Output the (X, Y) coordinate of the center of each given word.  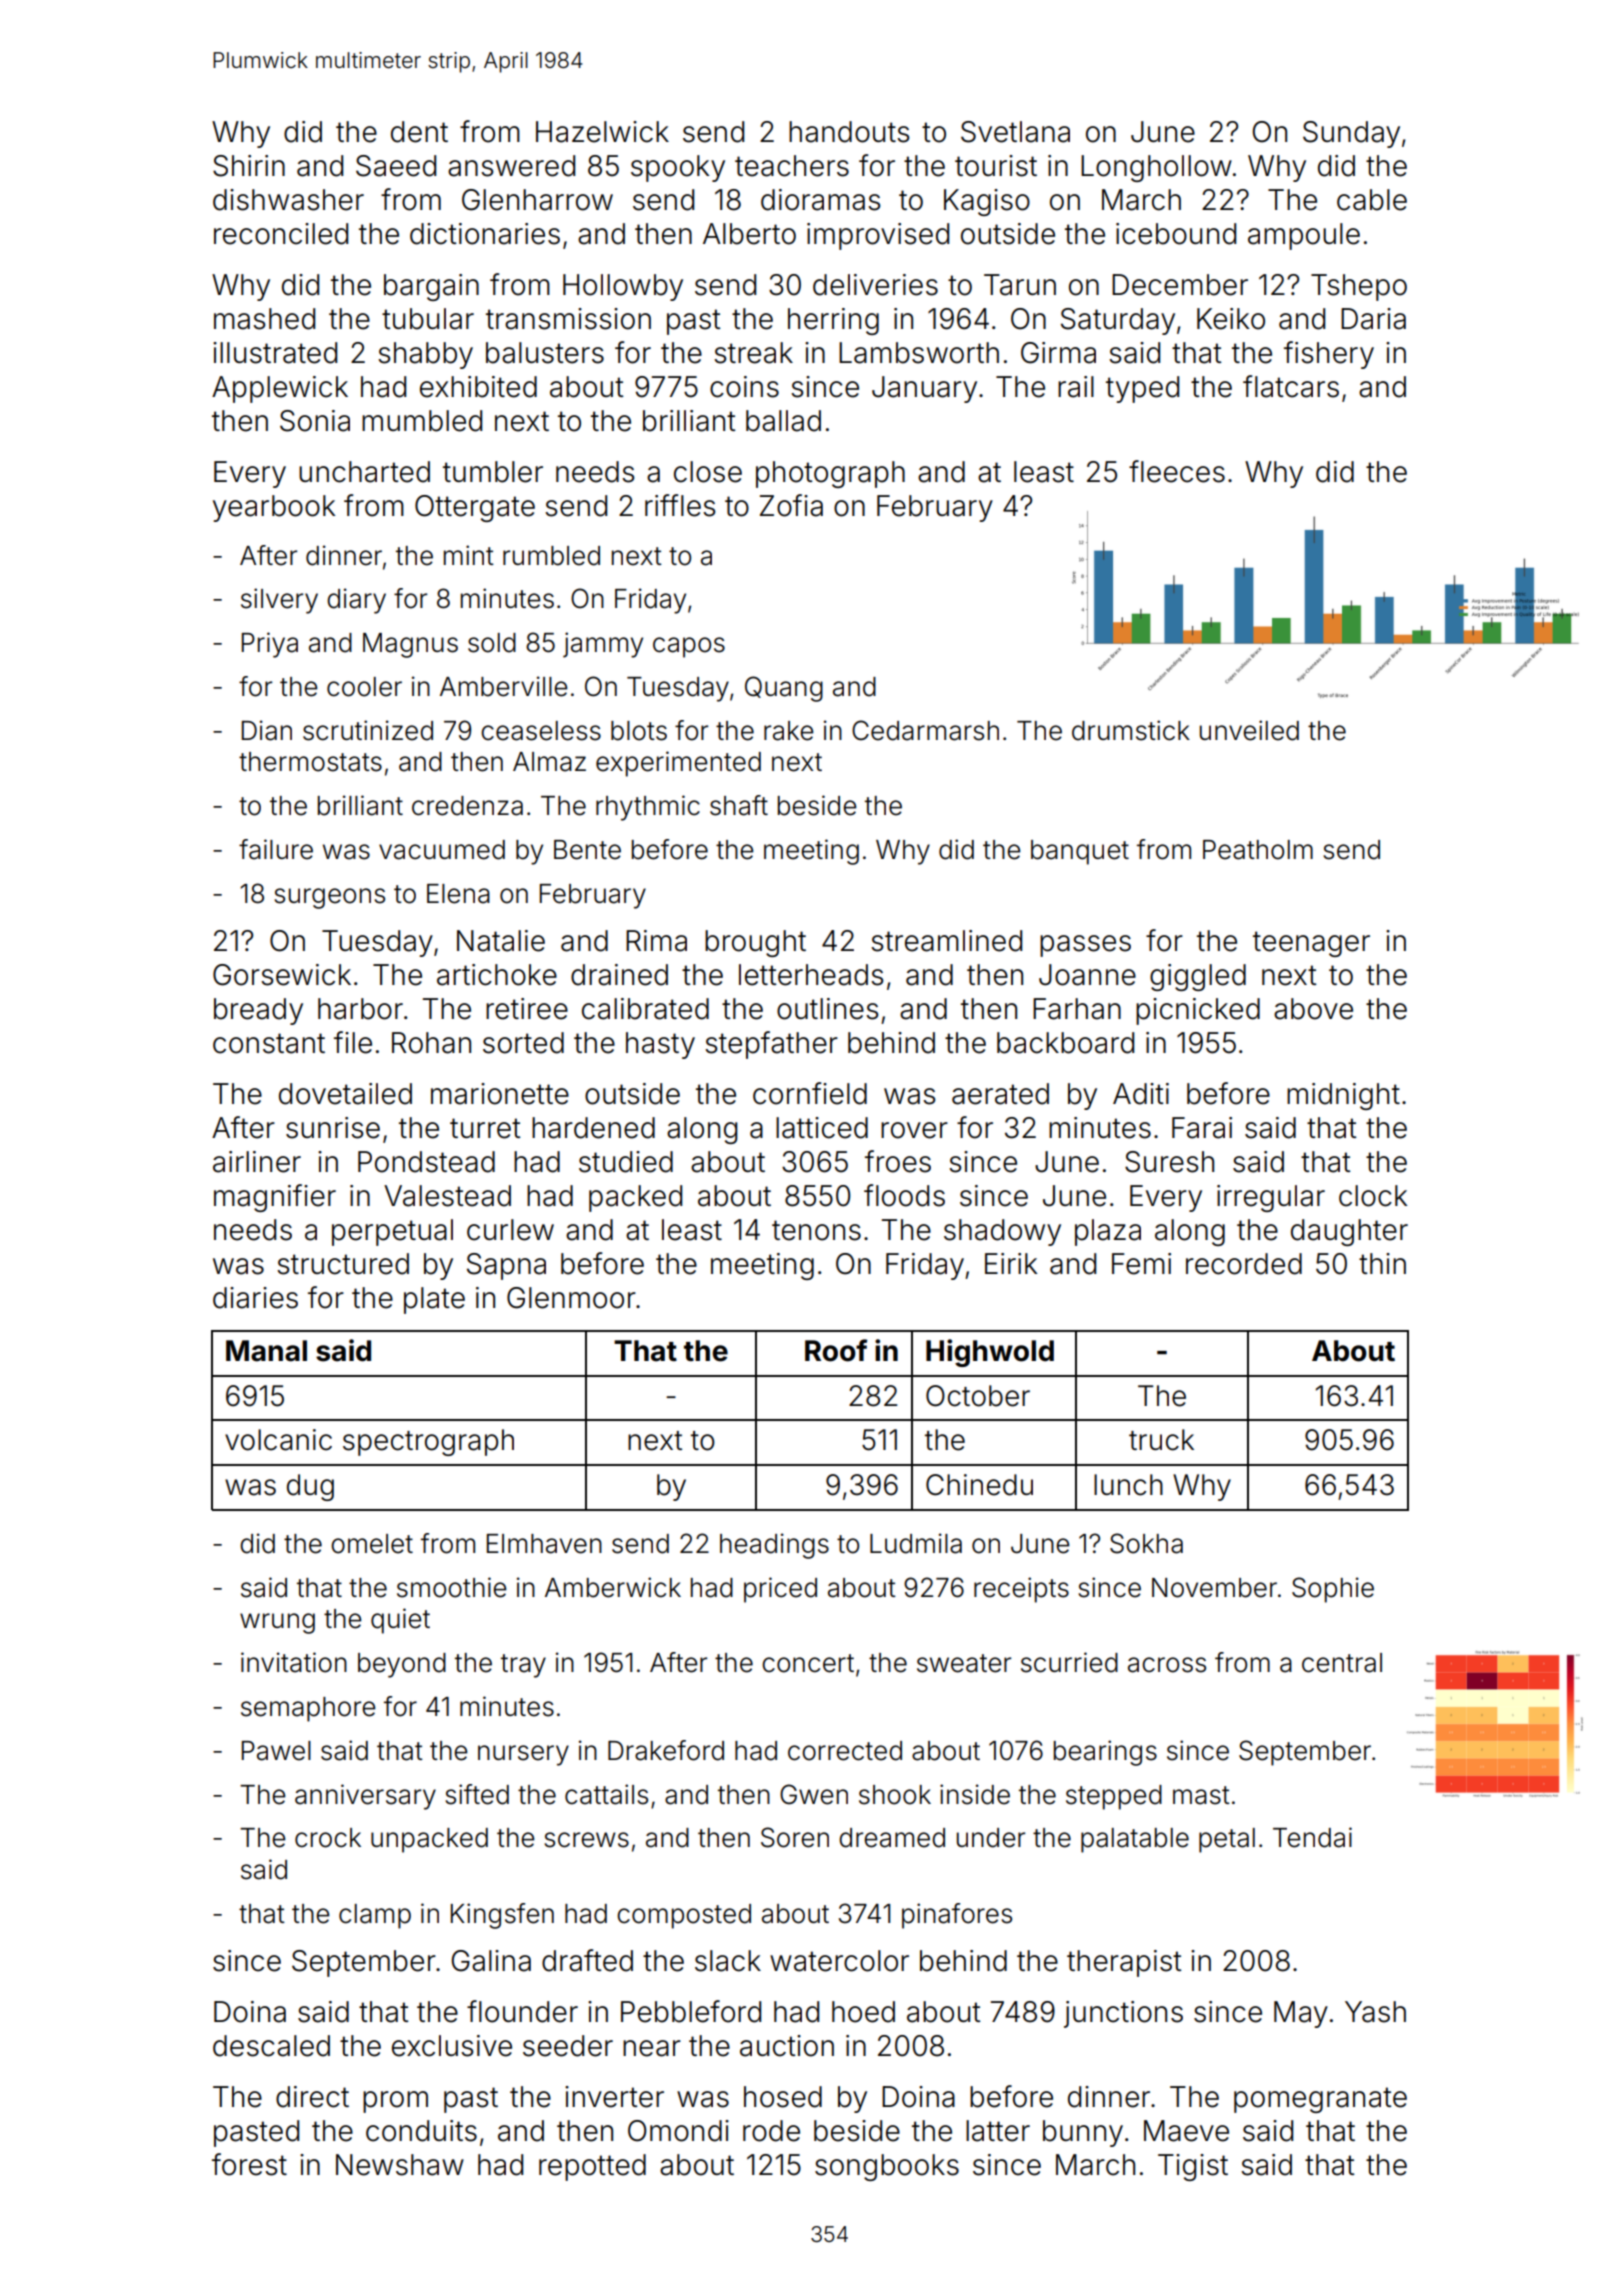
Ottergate (475, 508)
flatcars (1291, 386)
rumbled (551, 556)
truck (1161, 1440)
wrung (277, 1623)
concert (808, 1663)
